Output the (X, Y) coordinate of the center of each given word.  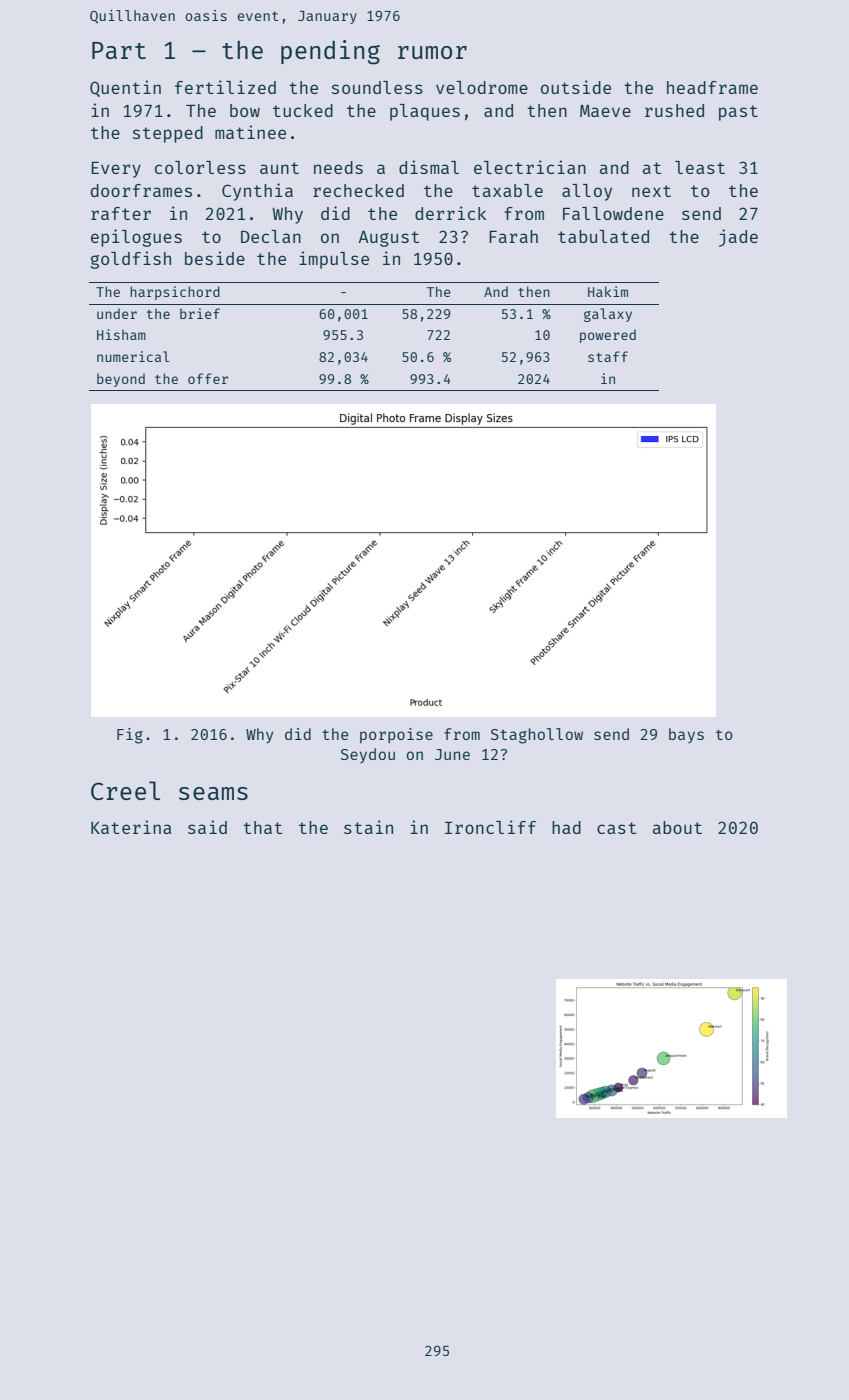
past (738, 113)
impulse (334, 260)
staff (608, 356)
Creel (125, 790)
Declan (271, 236)
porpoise (396, 735)
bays (686, 735)
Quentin (125, 88)
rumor (432, 52)
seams (213, 793)
